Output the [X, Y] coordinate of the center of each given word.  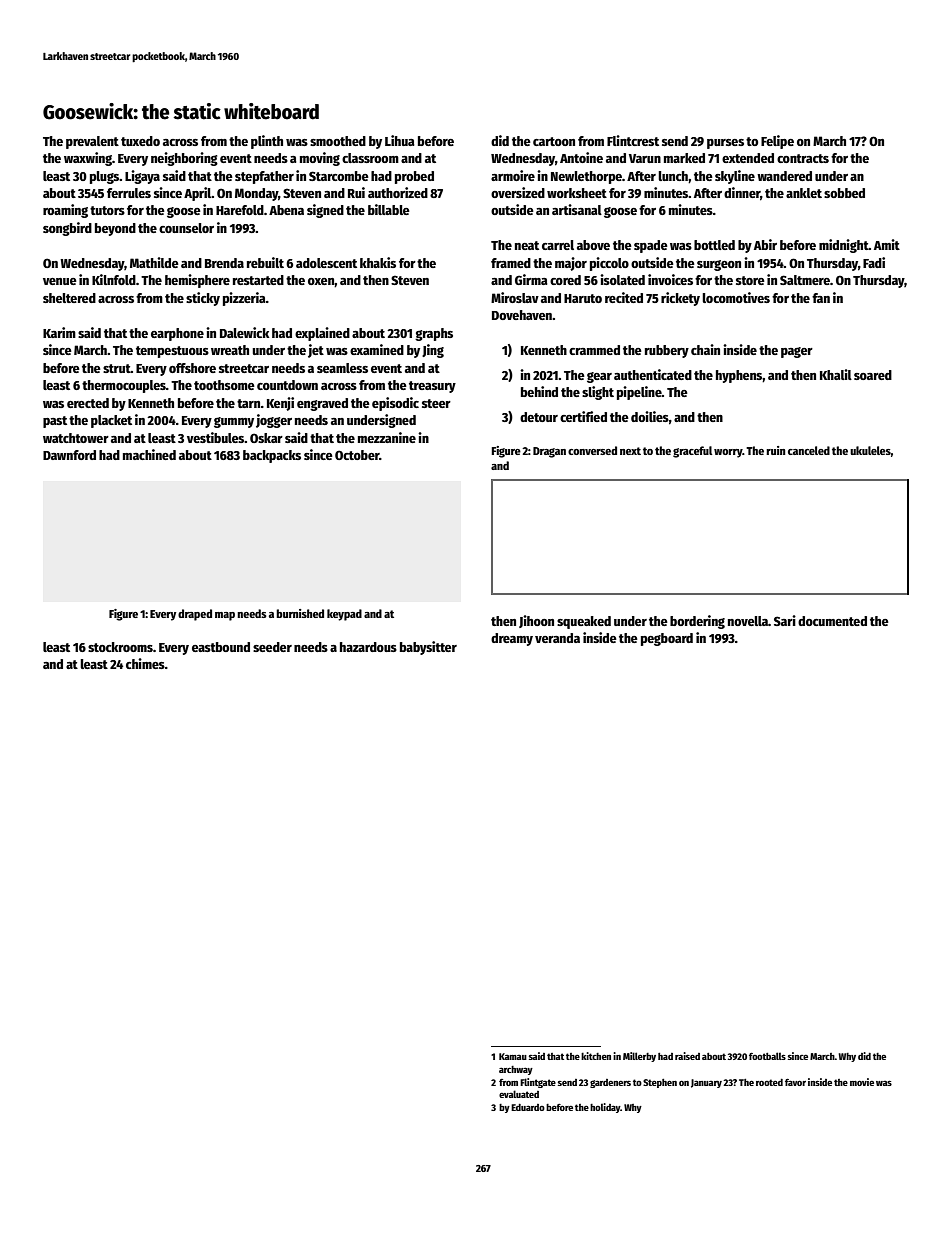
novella [748, 621]
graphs [434, 334]
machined [149, 454]
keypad [344, 615]
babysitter [428, 648]
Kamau [513, 1056]
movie [862, 1082]
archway [516, 1070]
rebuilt [265, 262]
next [630, 451]
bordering [697, 622]
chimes [145, 663]
